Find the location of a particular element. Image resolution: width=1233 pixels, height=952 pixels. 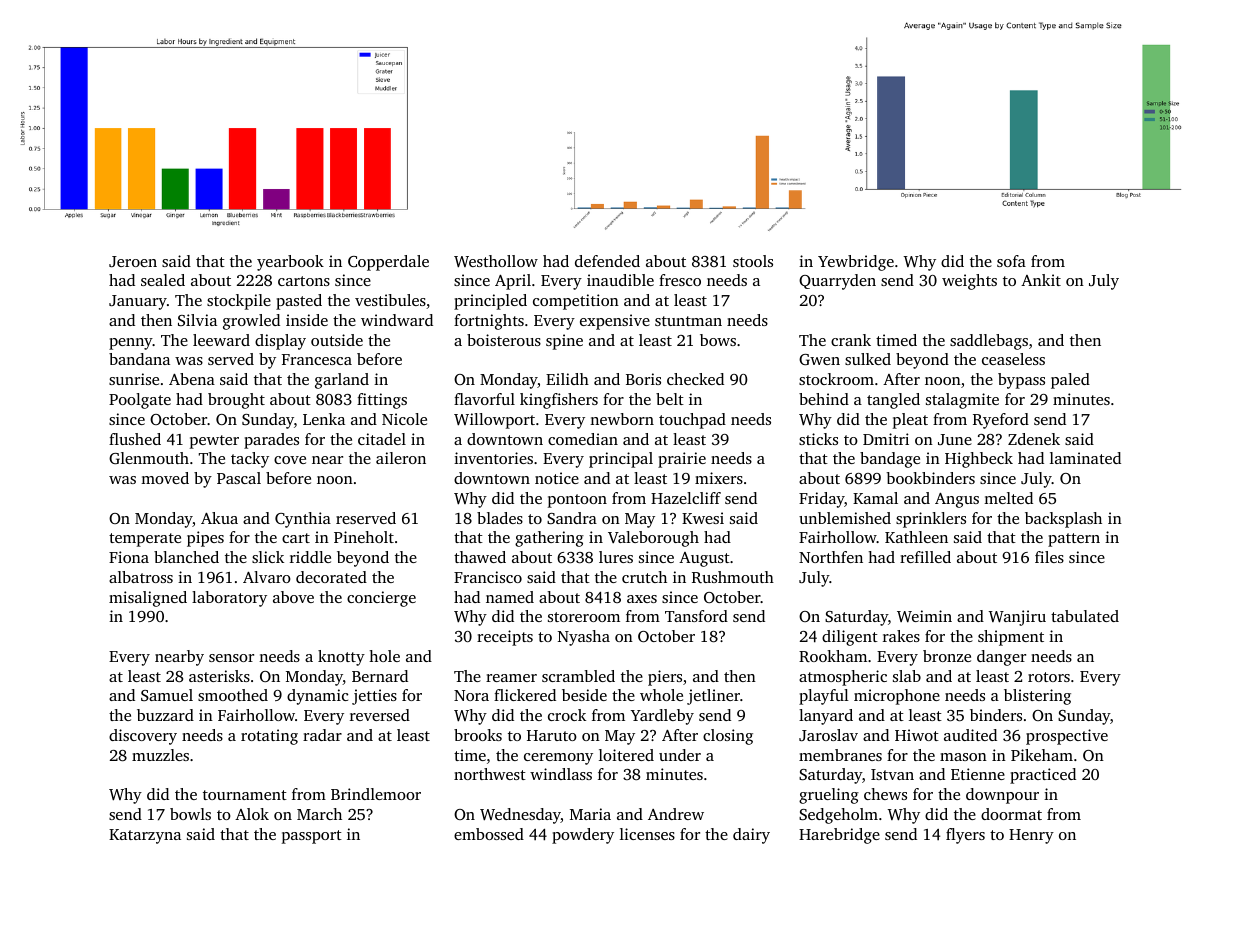

penny is located at coordinates (131, 344).
